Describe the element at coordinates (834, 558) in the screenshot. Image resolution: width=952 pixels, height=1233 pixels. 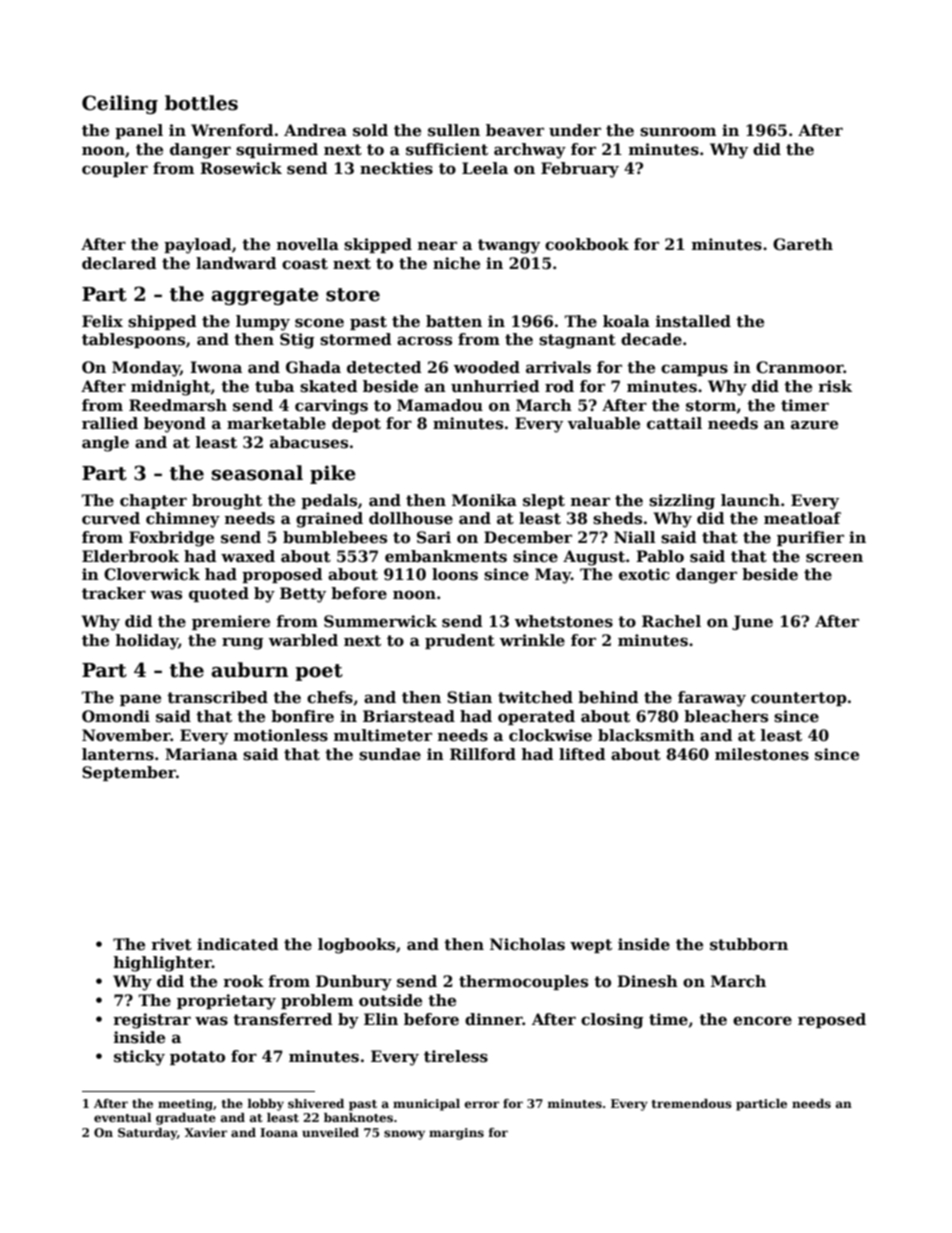
I see `screen` at that location.
